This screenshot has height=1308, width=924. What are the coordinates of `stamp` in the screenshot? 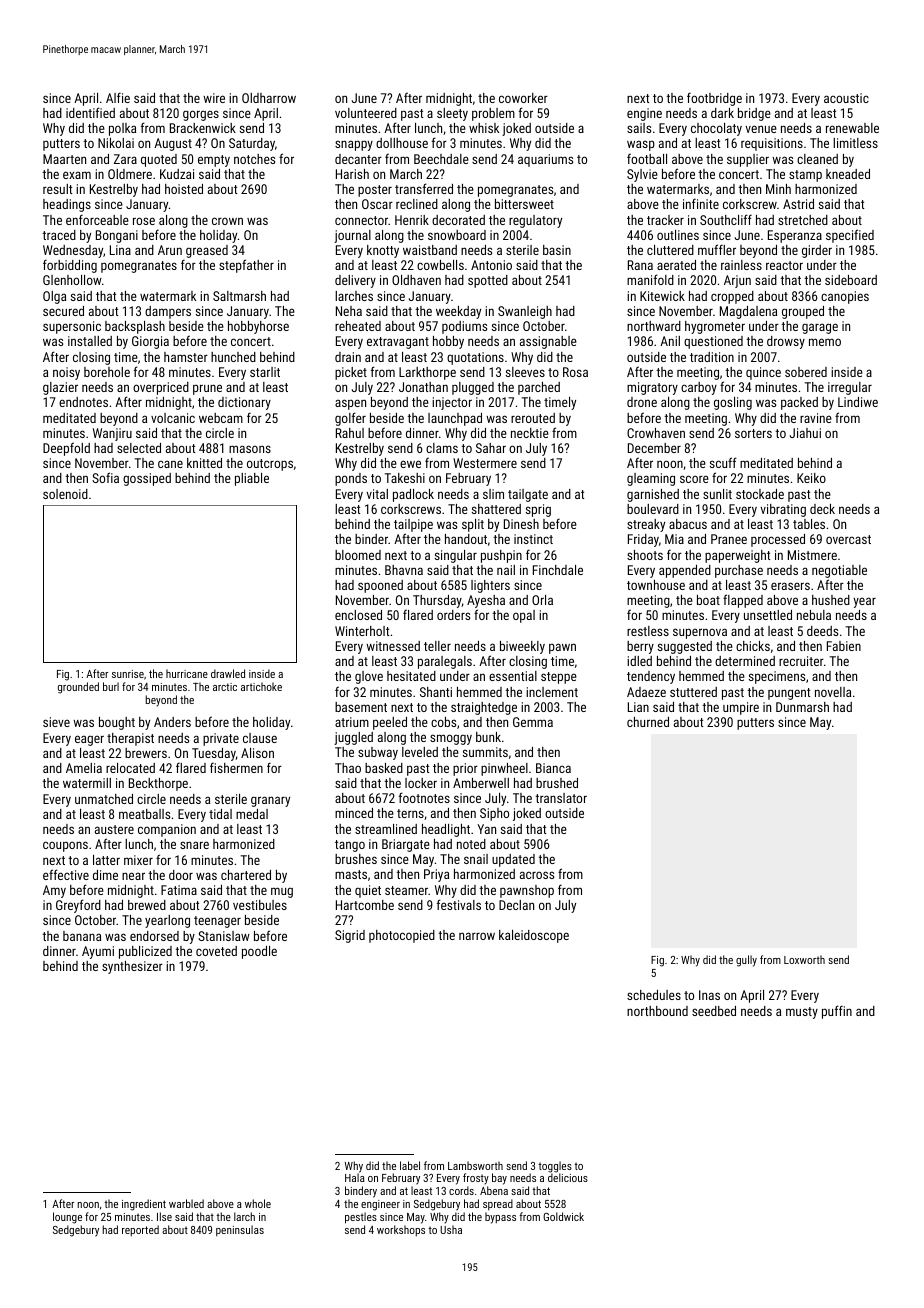 It's located at (805, 176).
